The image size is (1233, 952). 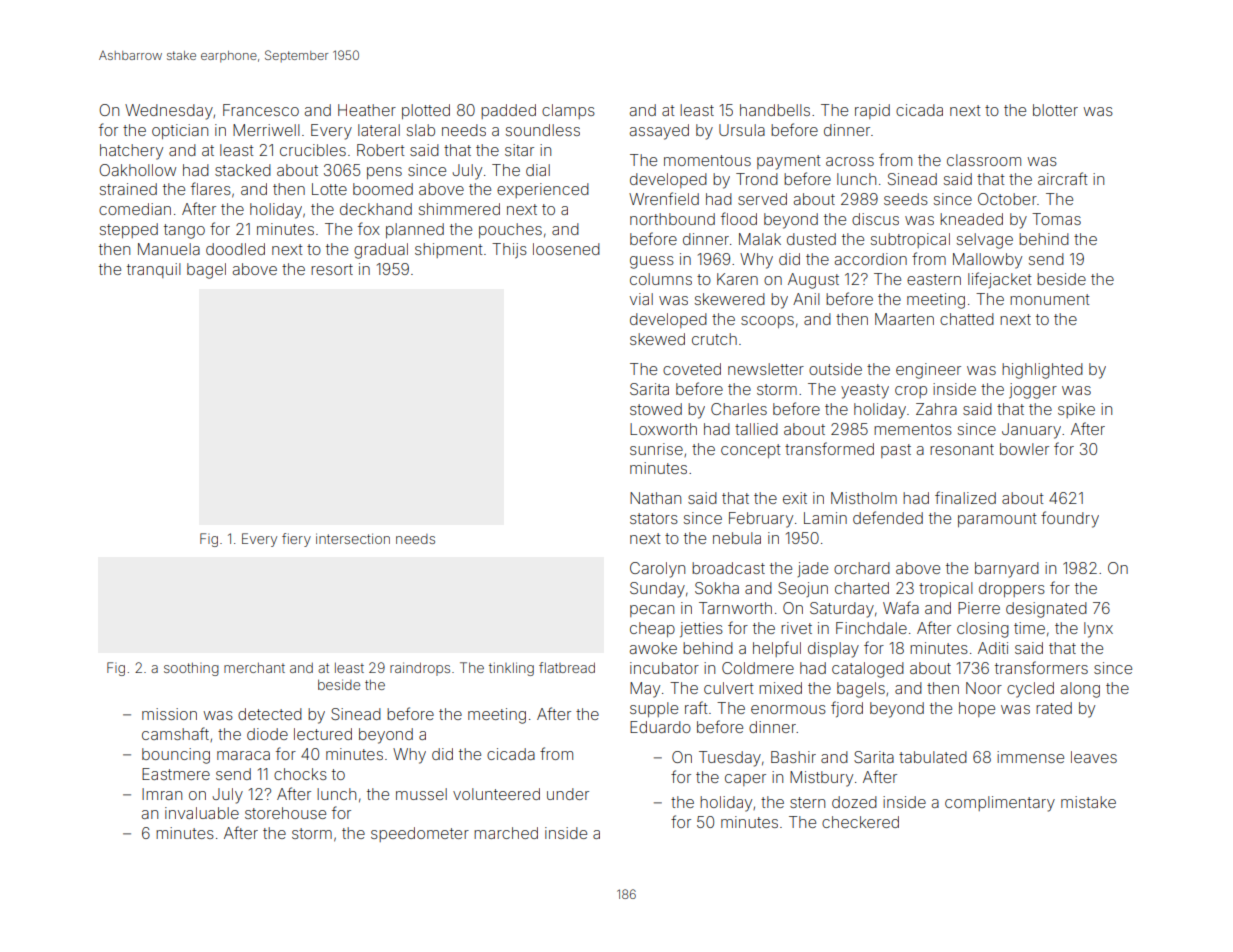 What do you see at coordinates (506, 833) in the page?
I see `marched` at bounding box center [506, 833].
